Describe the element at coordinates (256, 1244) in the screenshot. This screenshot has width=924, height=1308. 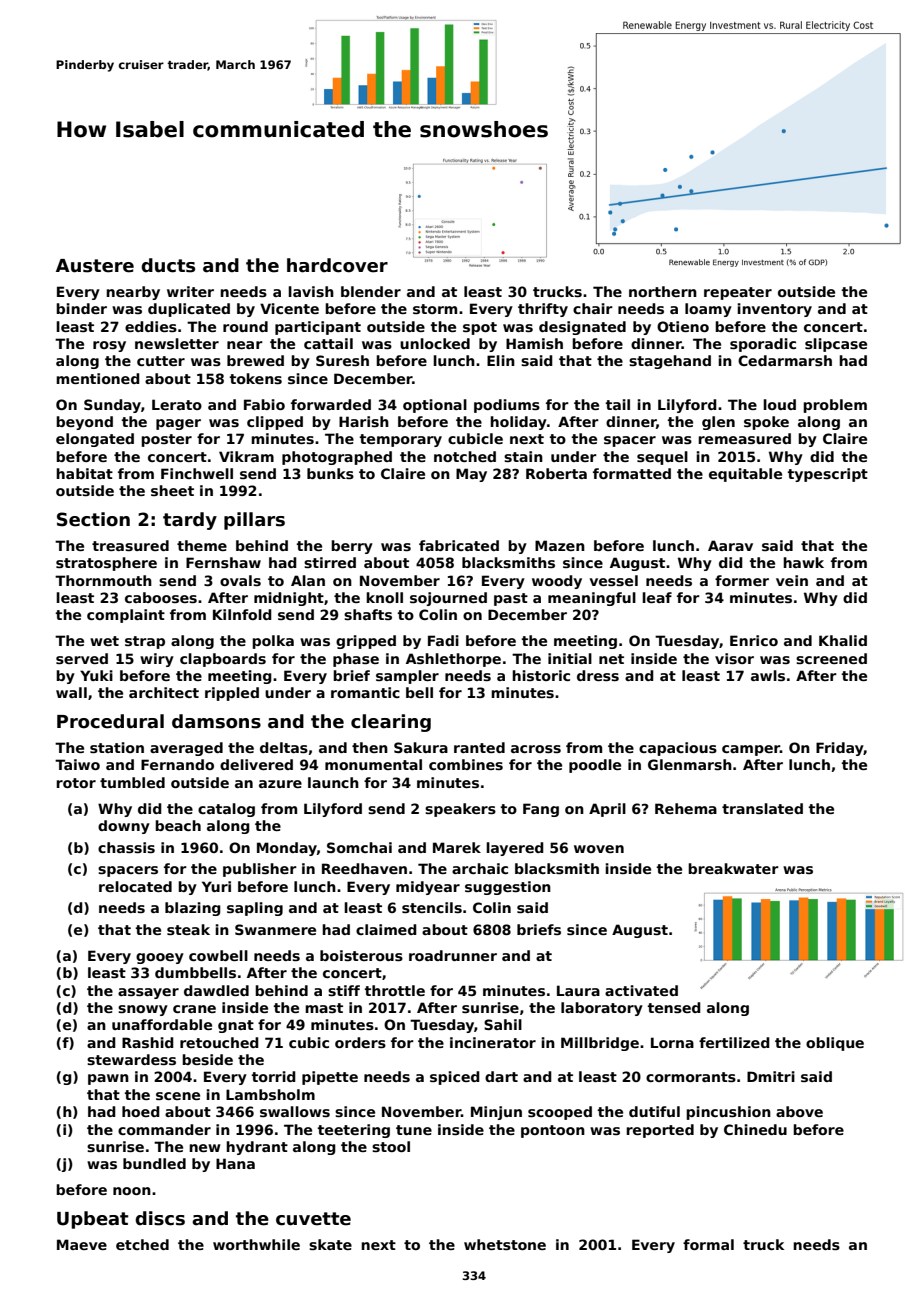
I see `worthwhile` at that location.
